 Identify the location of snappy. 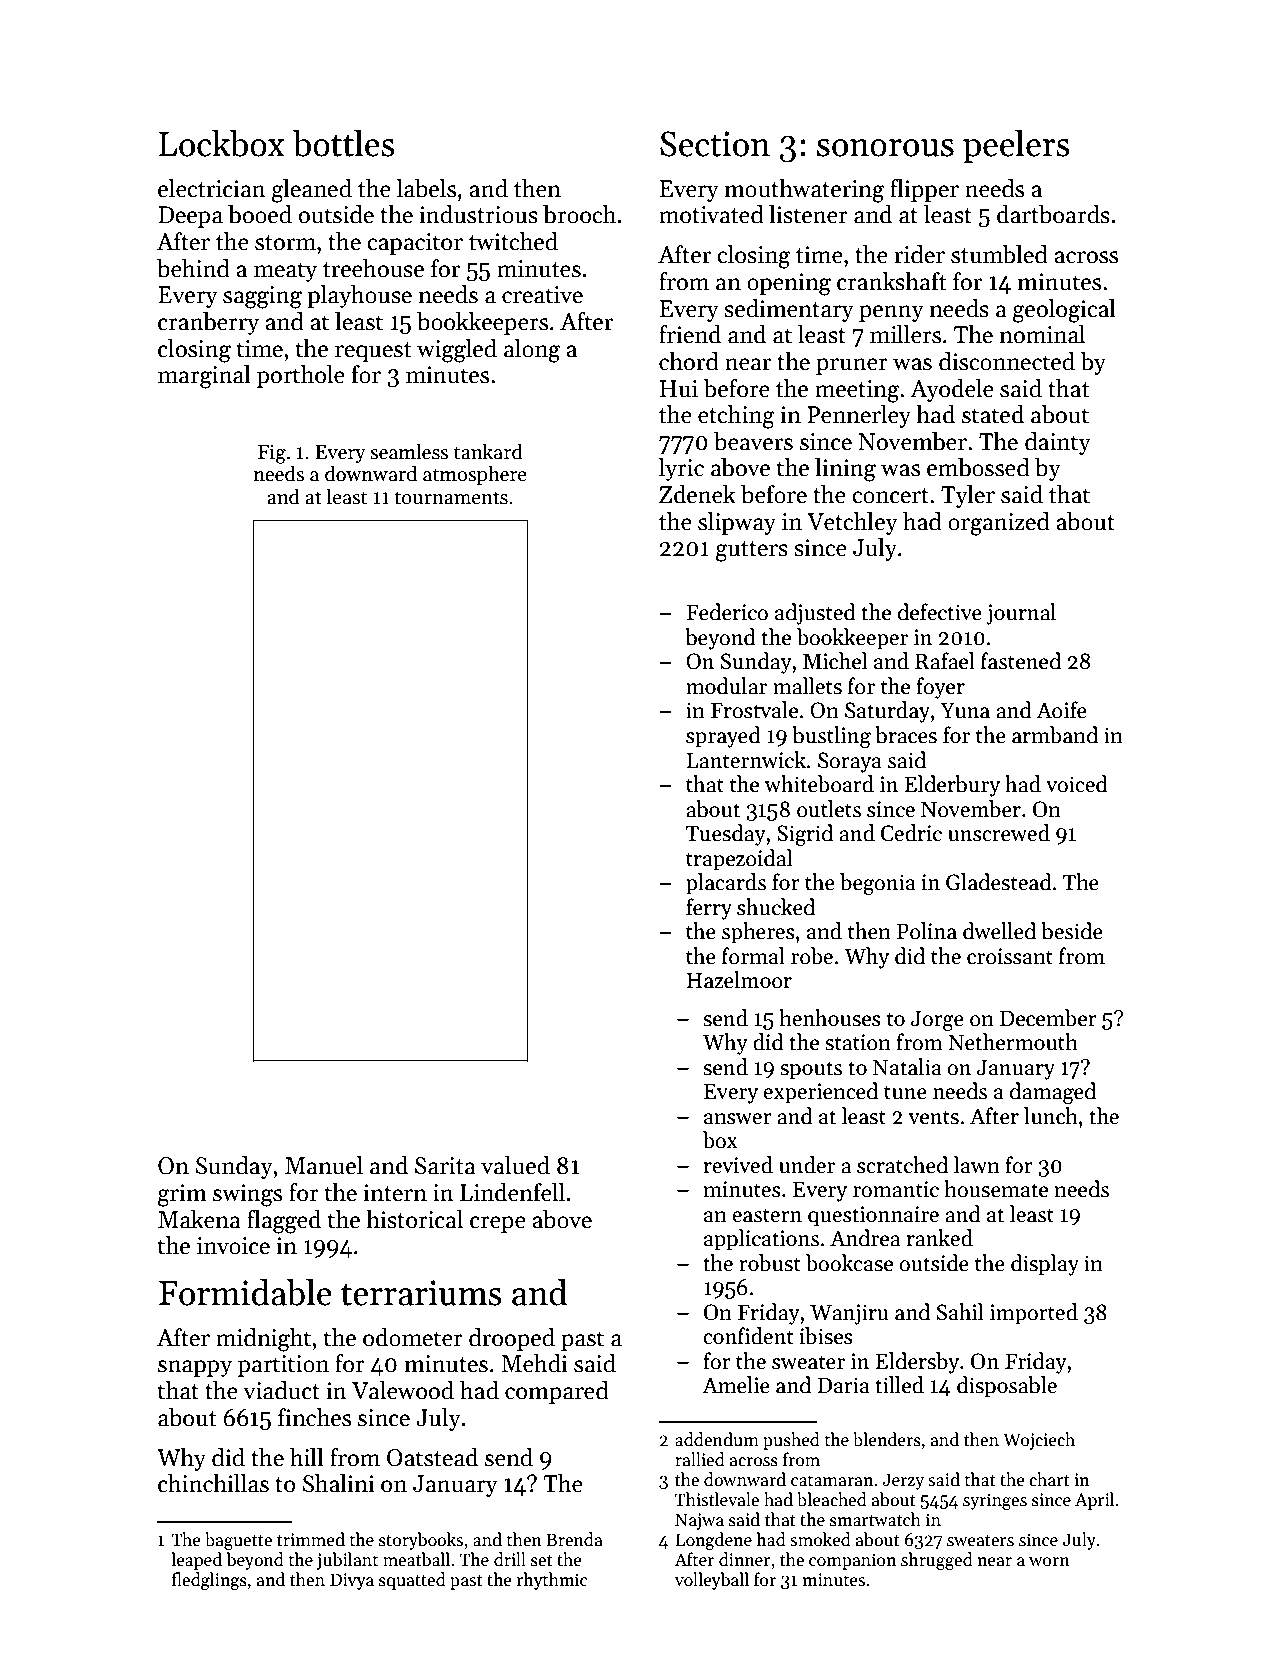
(195, 1368).
